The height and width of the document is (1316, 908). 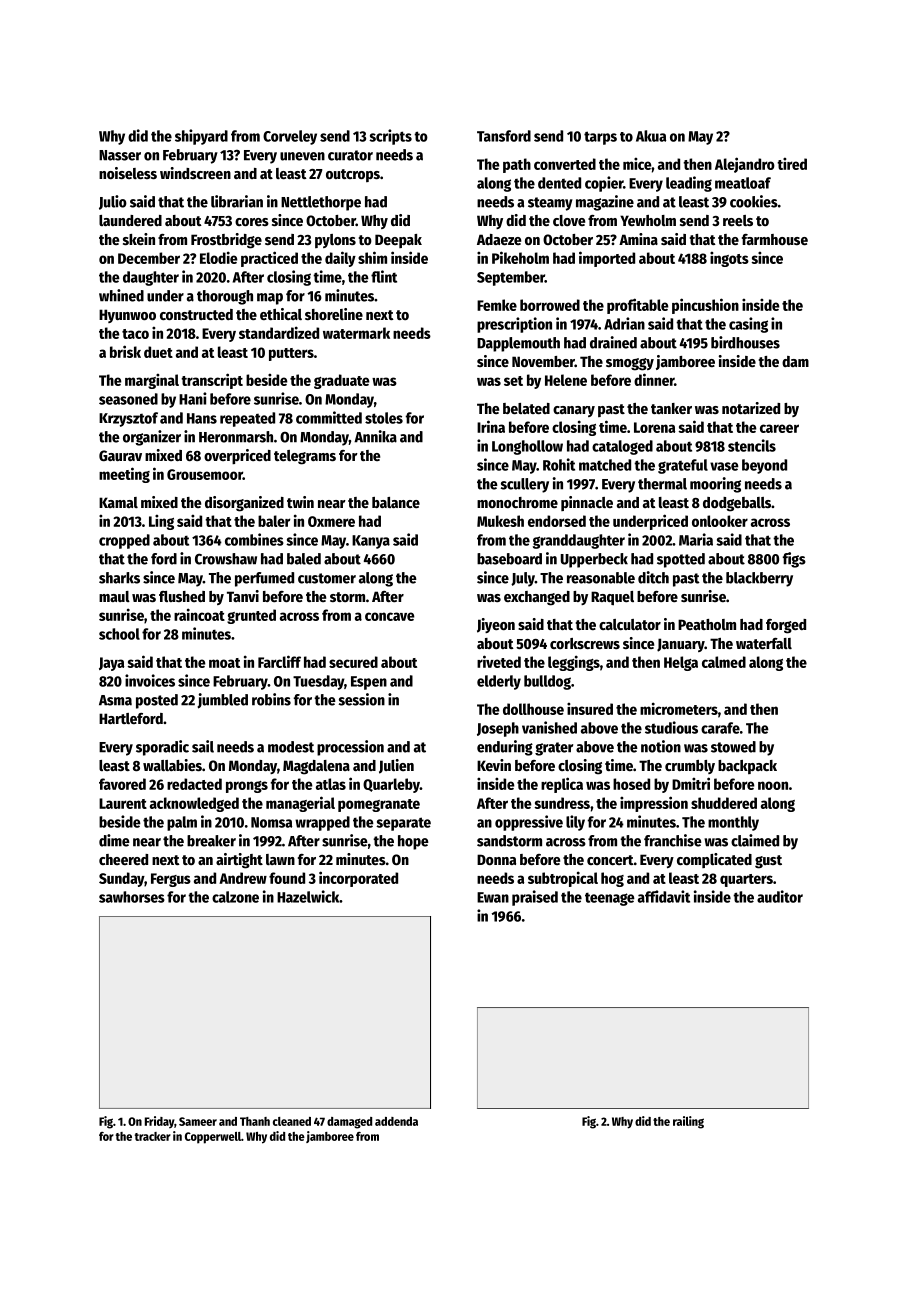 What do you see at coordinates (654, 379) in the document?
I see `dinner` at bounding box center [654, 379].
